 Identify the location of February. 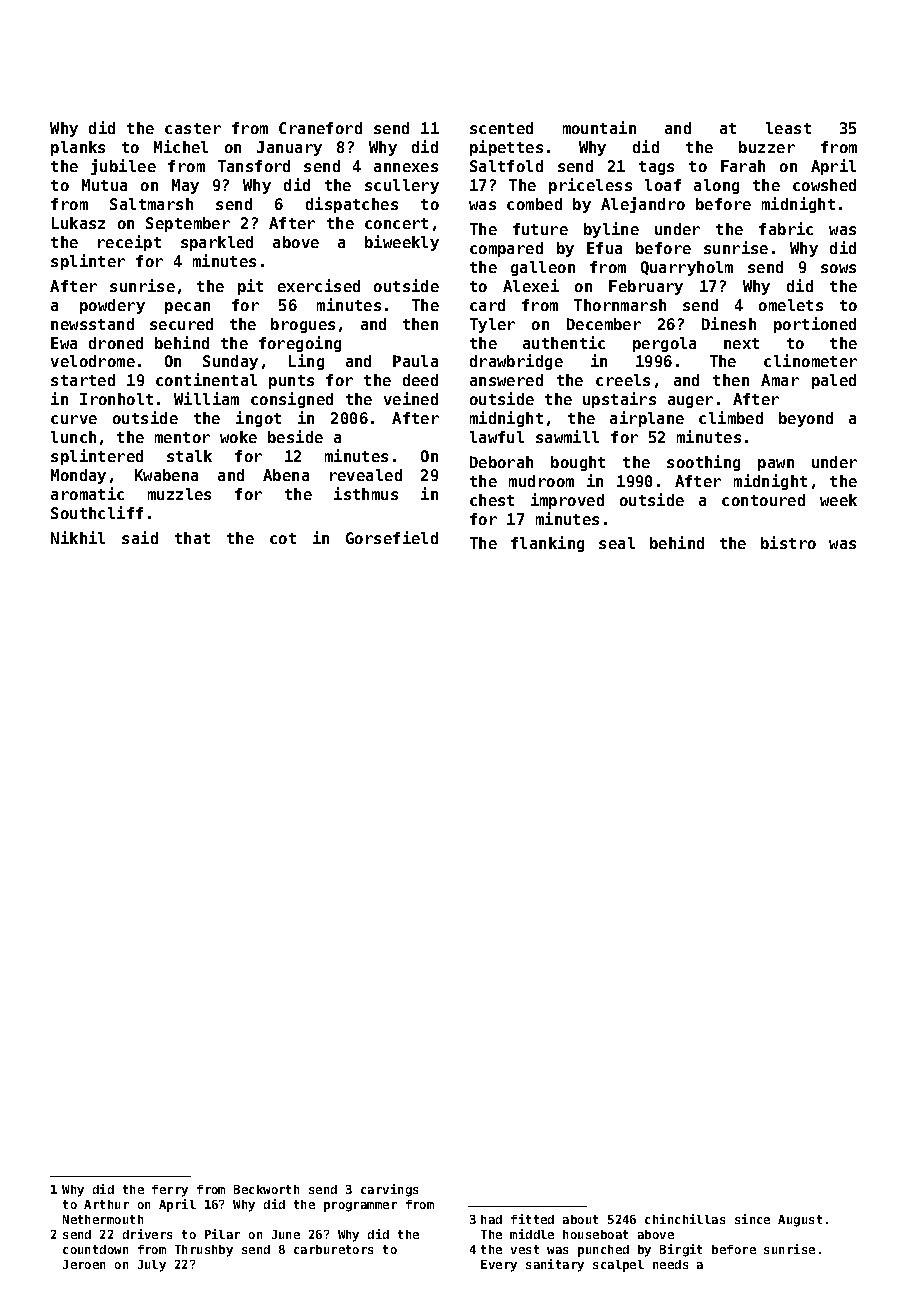
(646, 287).
